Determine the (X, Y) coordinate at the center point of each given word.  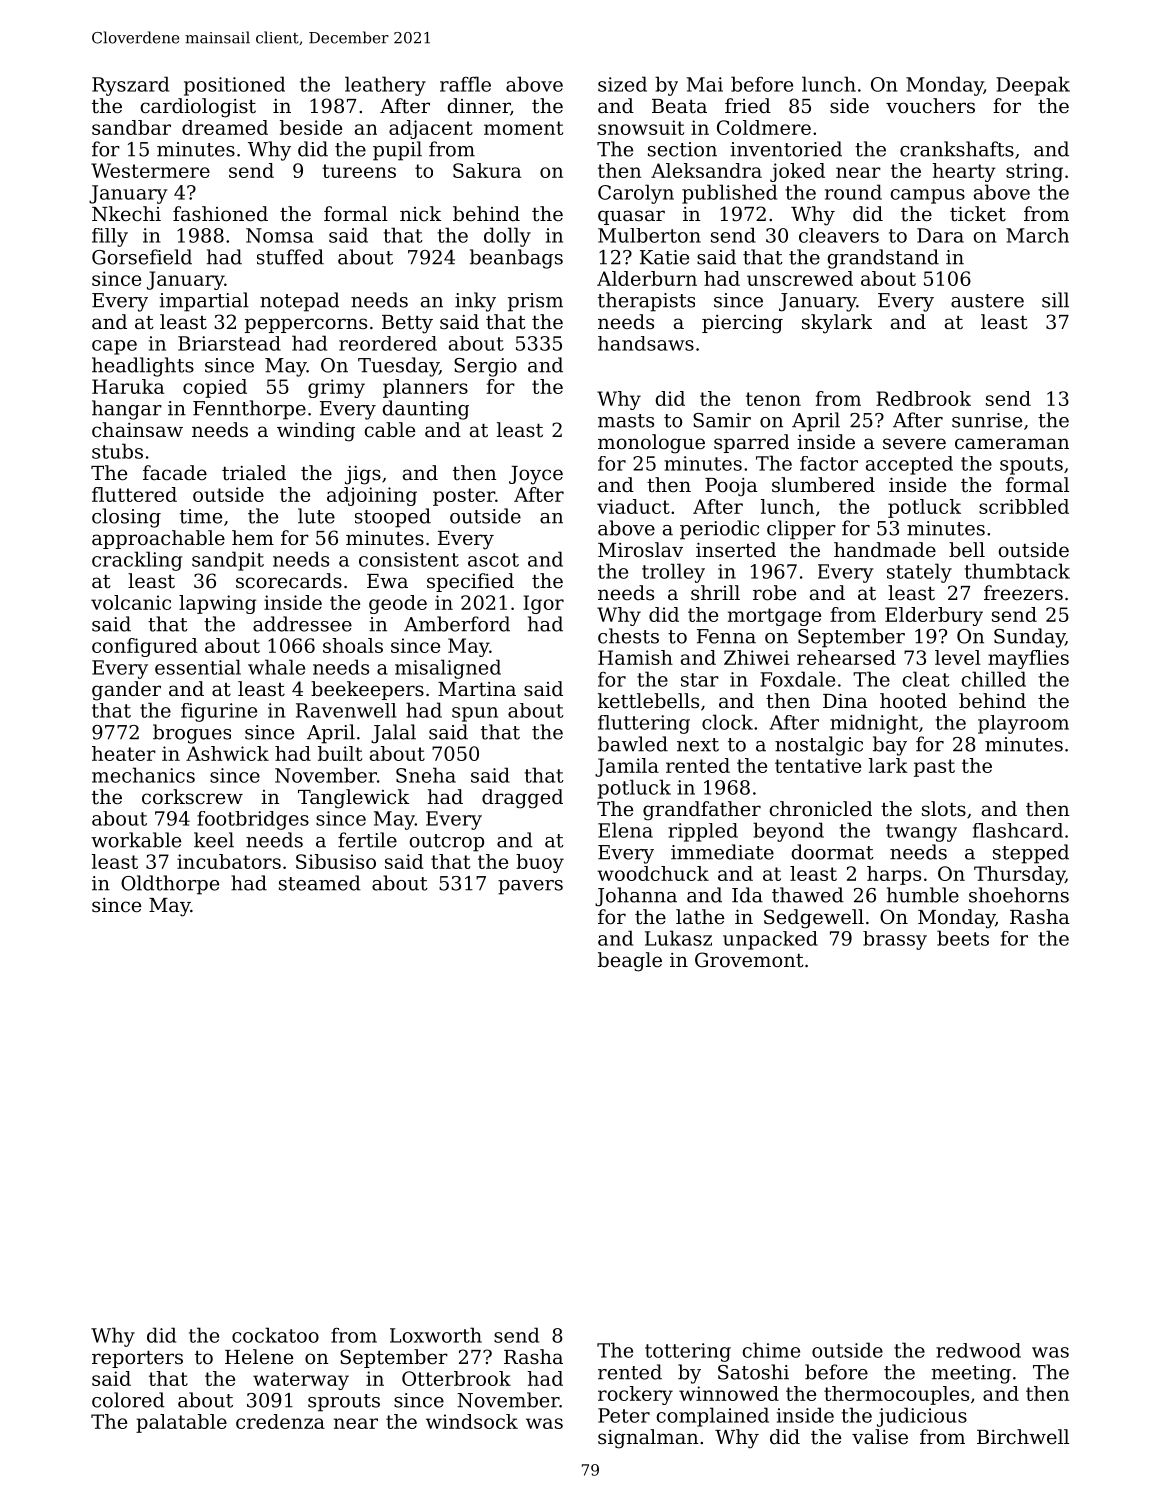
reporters (137, 1359)
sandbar (131, 127)
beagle (630, 962)
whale (276, 667)
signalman (648, 1439)
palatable (181, 1423)
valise (880, 1437)
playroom (1023, 724)
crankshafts (957, 149)
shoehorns (1019, 895)
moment (523, 128)
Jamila (627, 767)
